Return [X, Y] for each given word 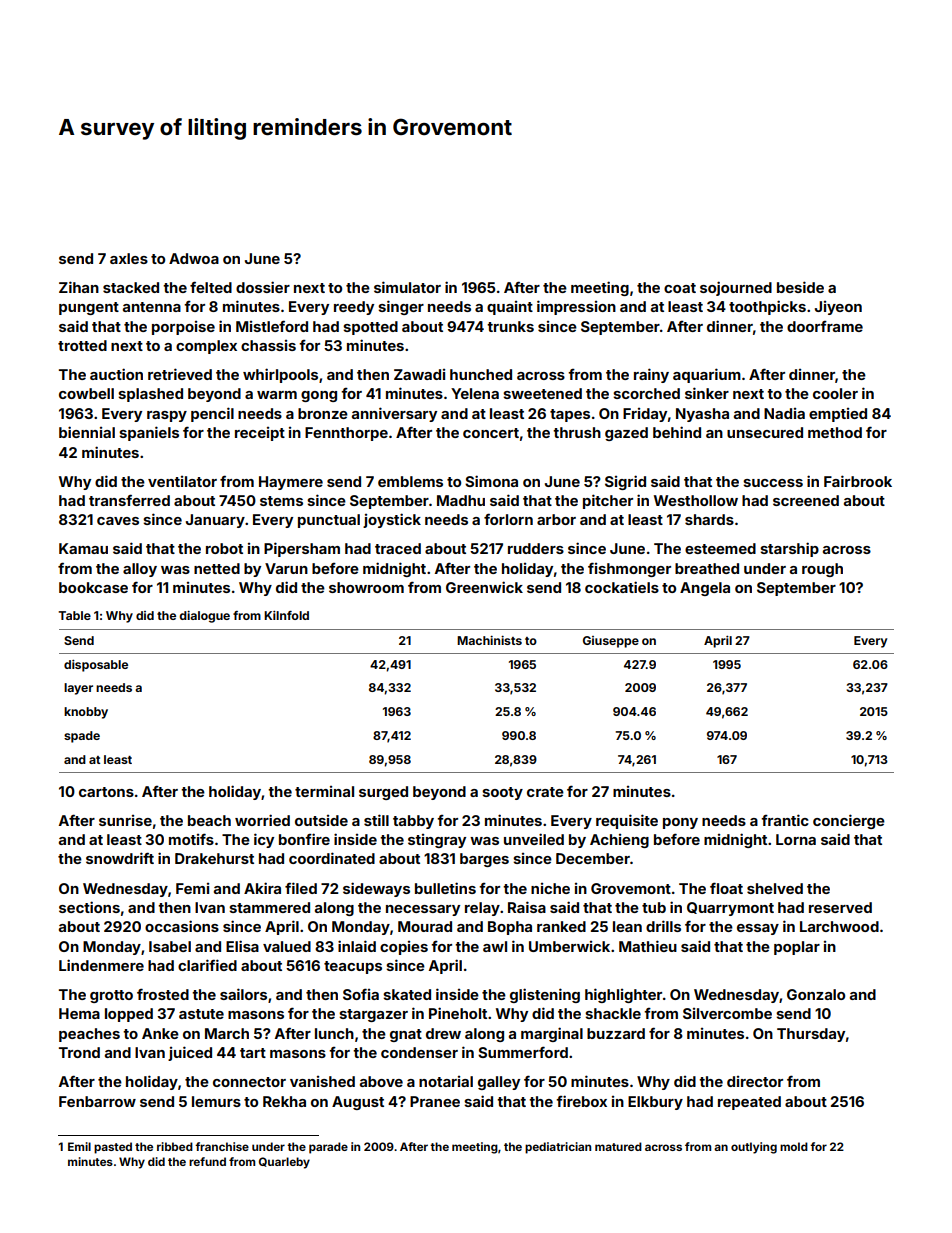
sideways [376, 889]
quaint [510, 308]
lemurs [216, 1101]
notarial [446, 1081]
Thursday [811, 1035]
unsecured [765, 432]
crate [545, 792]
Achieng [619, 841]
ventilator [182, 481]
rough [822, 570]
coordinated [332, 858]
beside [800, 287]
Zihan [79, 287]
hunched [481, 374]
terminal [324, 791]
